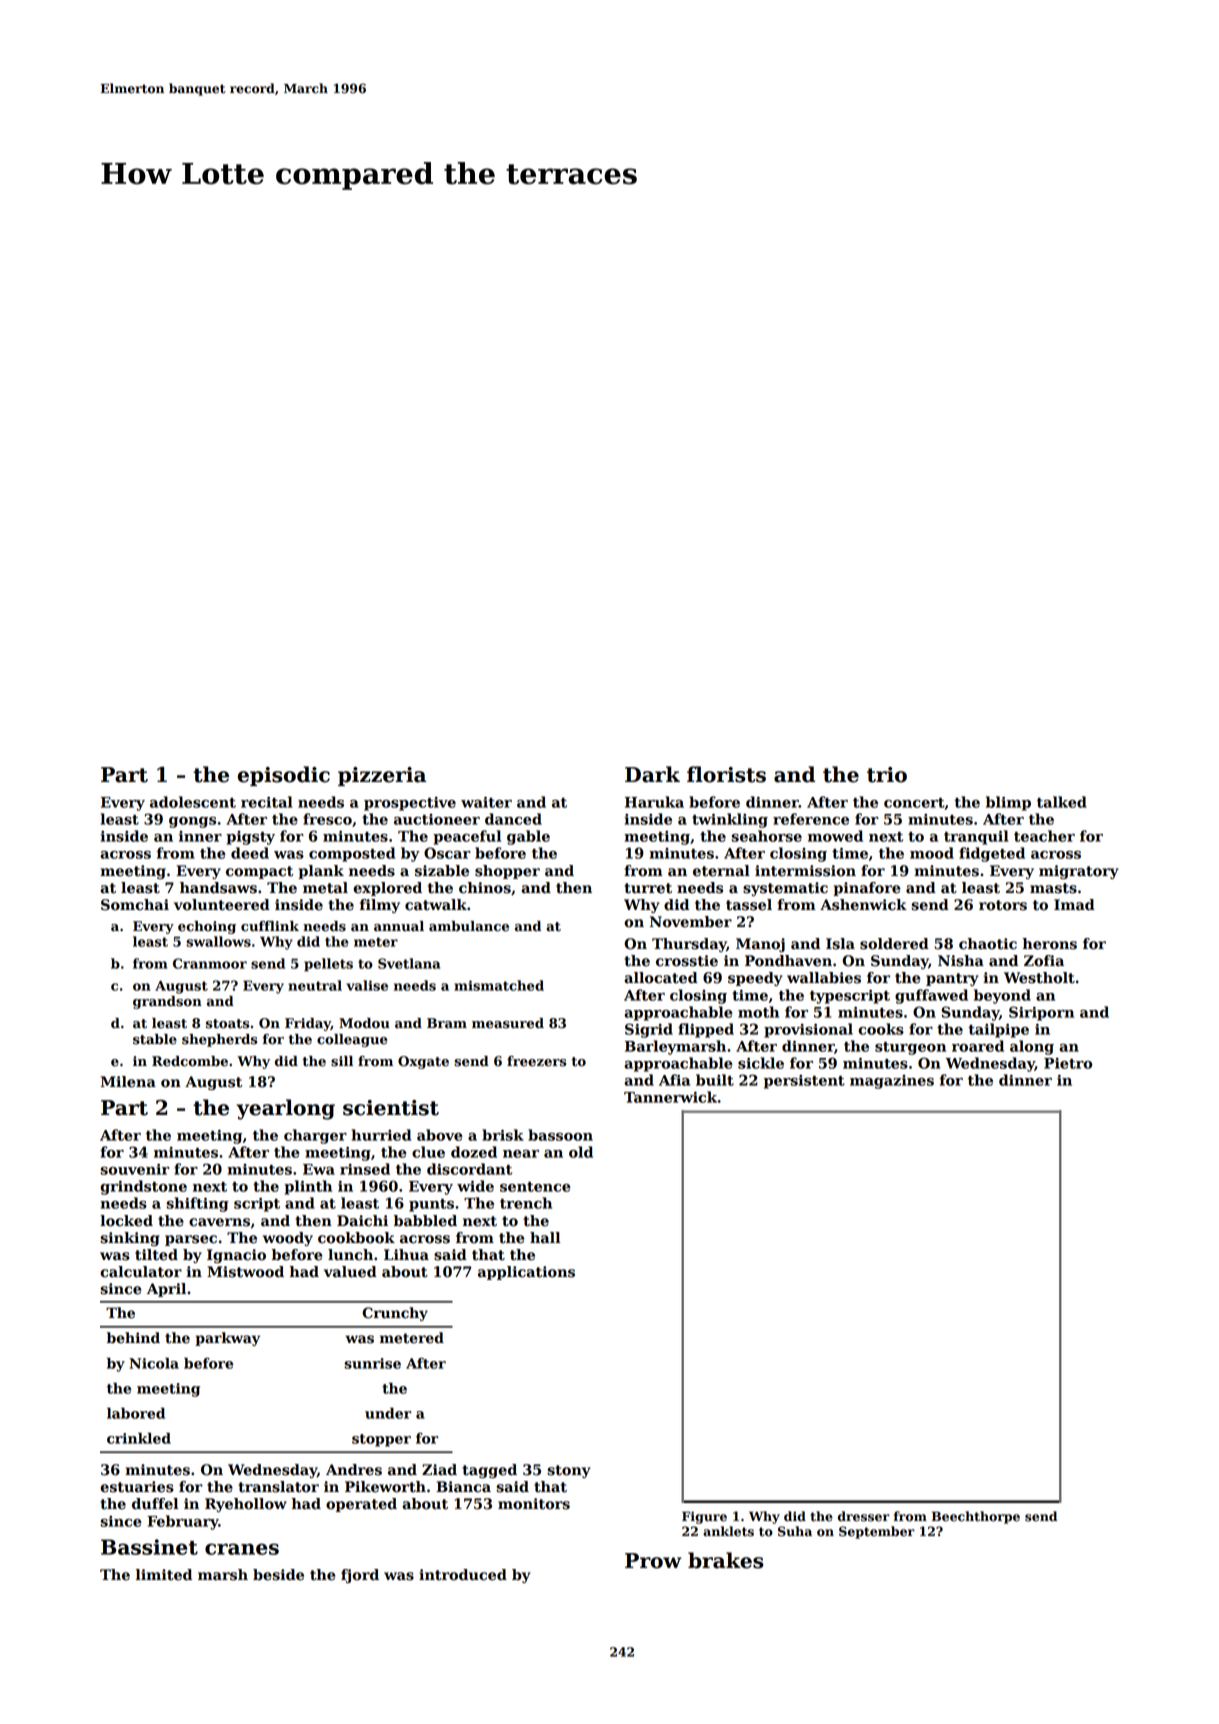  What do you see at coordinates (526, 1273) in the document?
I see `applications` at bounding box center [526, 1273].
